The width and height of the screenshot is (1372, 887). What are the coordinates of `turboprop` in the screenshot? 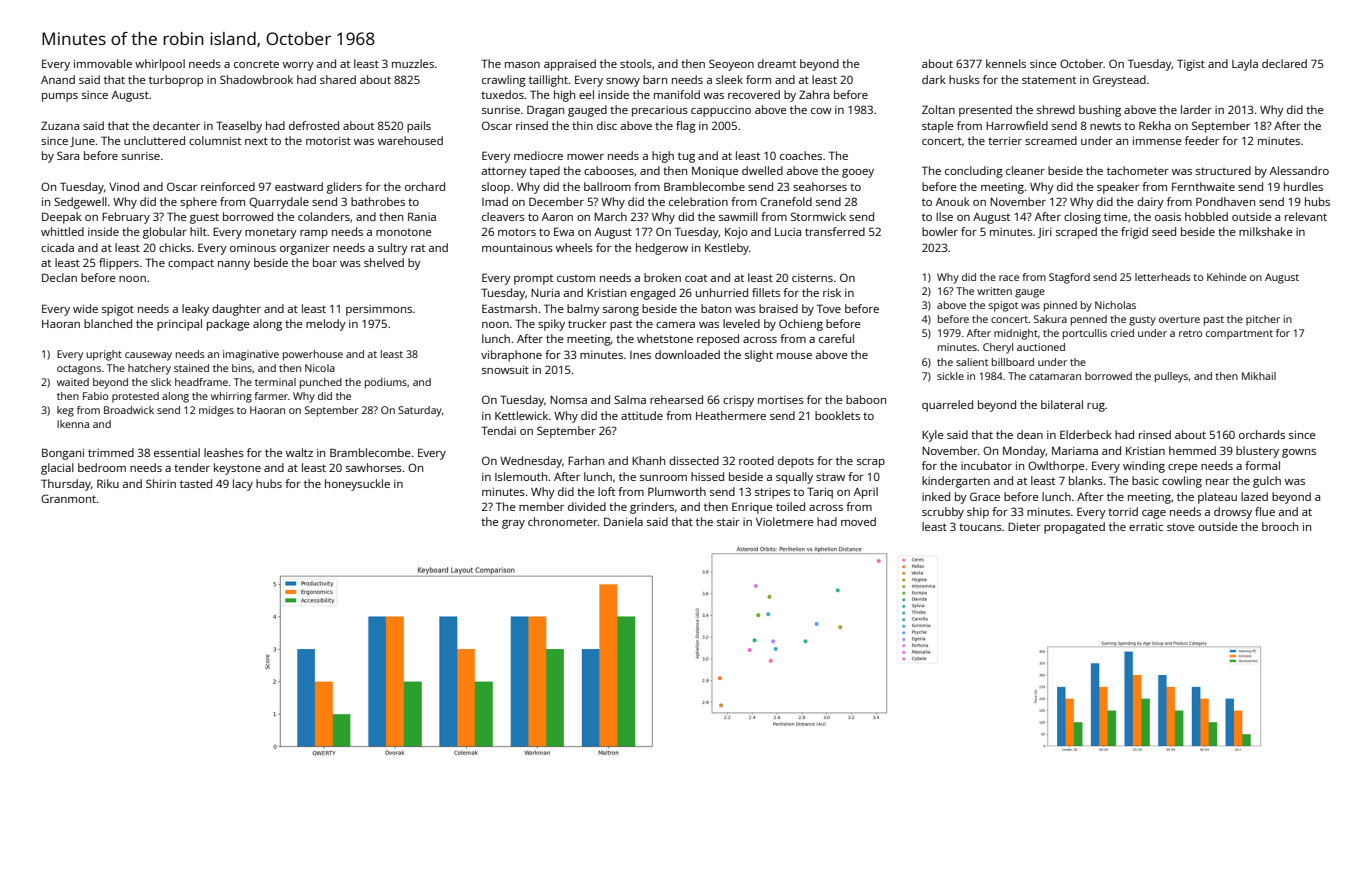 It's located at (176, 81).
